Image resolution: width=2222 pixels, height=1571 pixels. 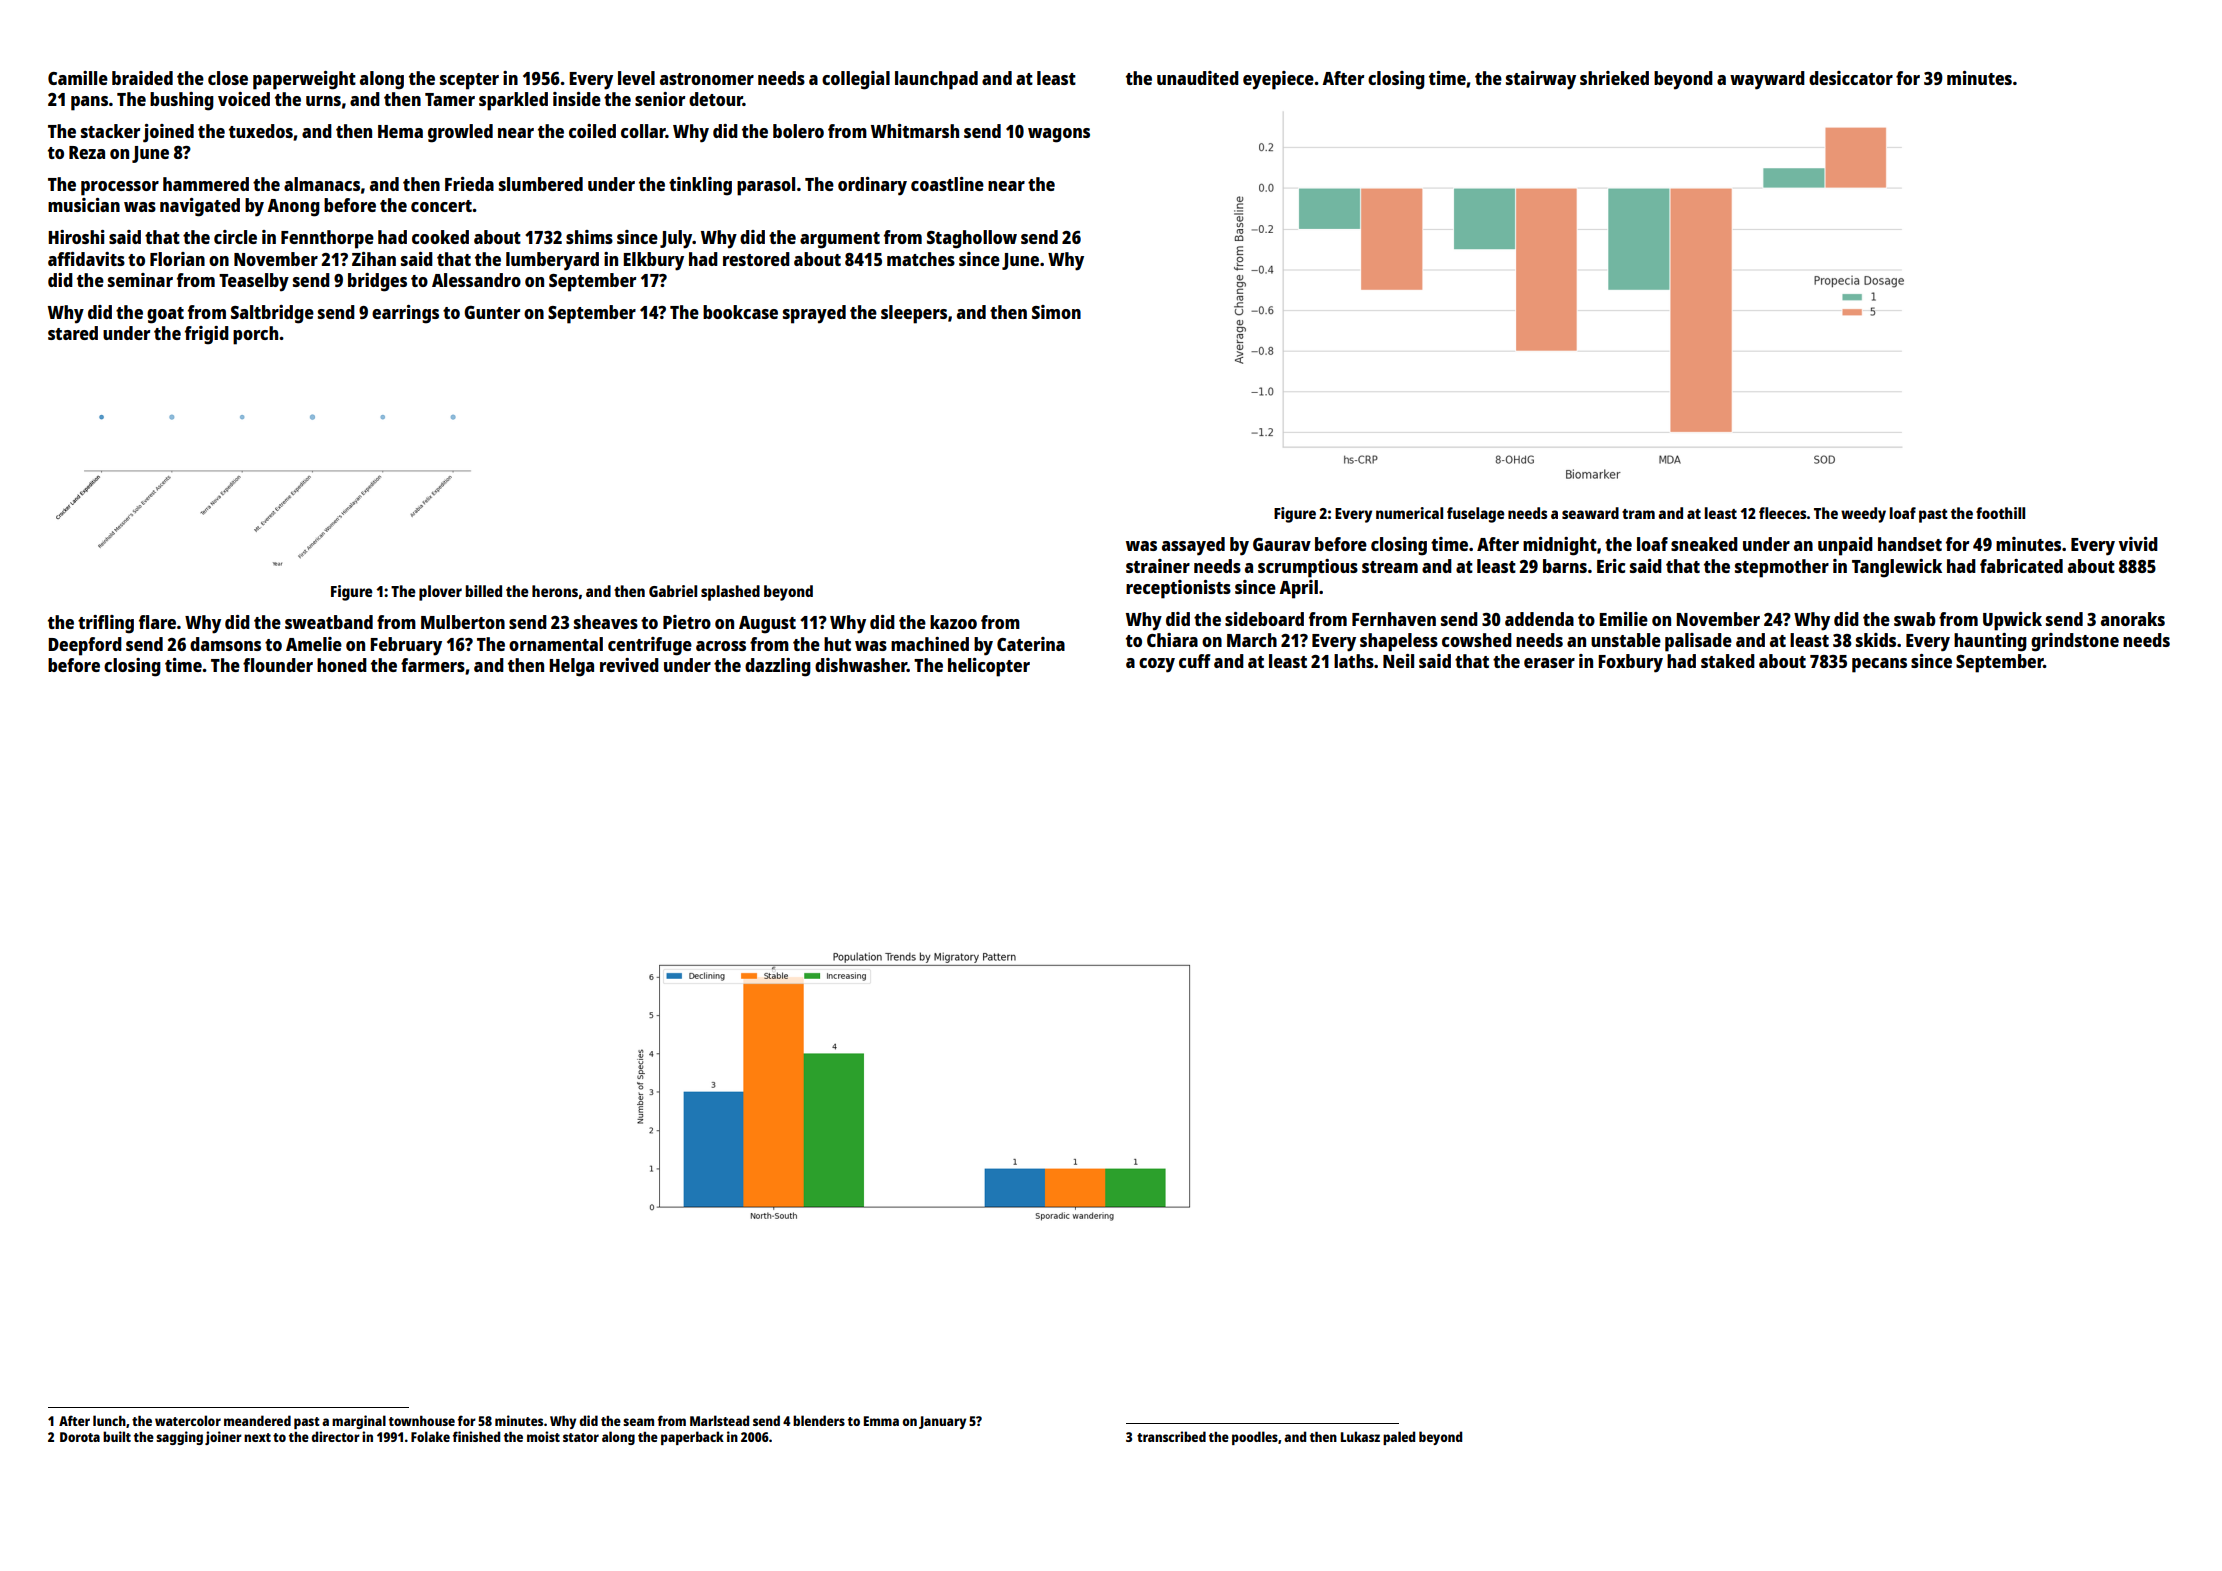 What do you see at coordinates (1638, 514) in the page?
I see `tram` at bounding box center [1638, 514].
